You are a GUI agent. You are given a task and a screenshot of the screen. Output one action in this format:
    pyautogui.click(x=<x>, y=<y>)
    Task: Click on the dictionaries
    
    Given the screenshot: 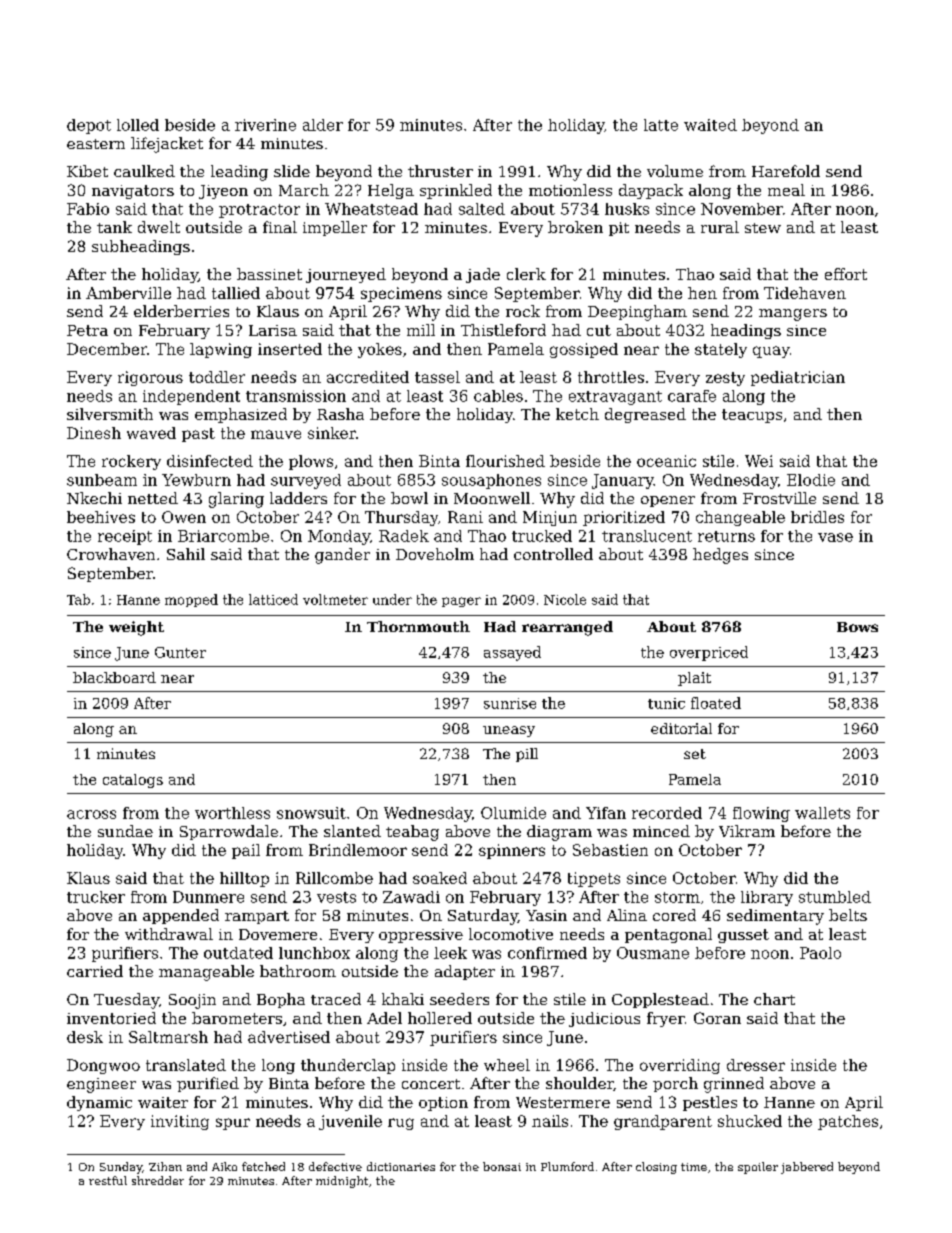 What is the action you would take?
    pyautogui.click(x=401, y=1166)
